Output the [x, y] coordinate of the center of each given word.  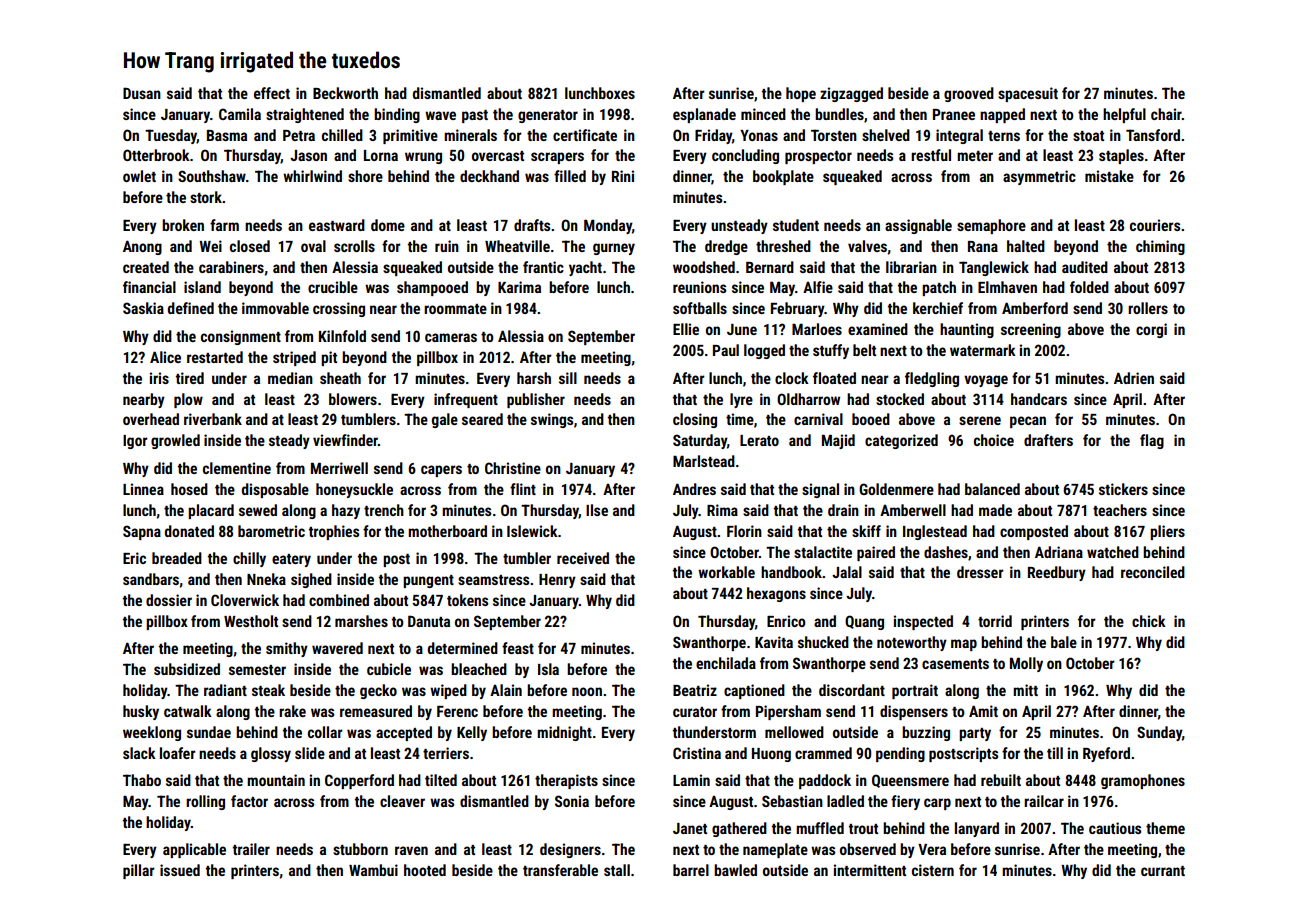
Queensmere [910, 781]
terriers [446, 753]
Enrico [786, 621]
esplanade [704, 115]
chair [1166, 114]
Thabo [142, 780]
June [742, 329]
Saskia [143, 308]
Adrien [1134, 378]
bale [1064, 642]
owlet [139, 176]
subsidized [187, 669]
